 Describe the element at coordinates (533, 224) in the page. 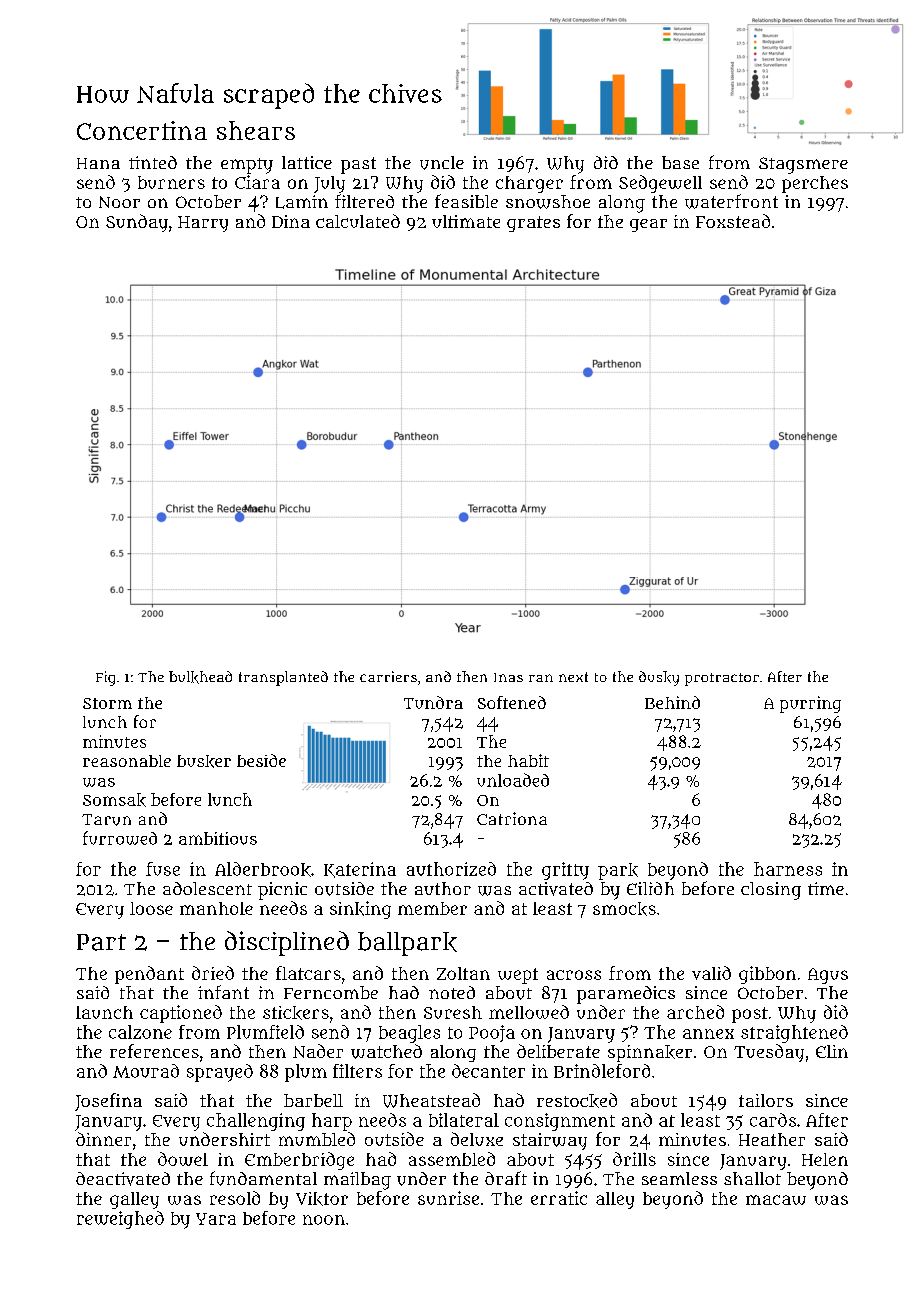

I see `grates` at that location.
